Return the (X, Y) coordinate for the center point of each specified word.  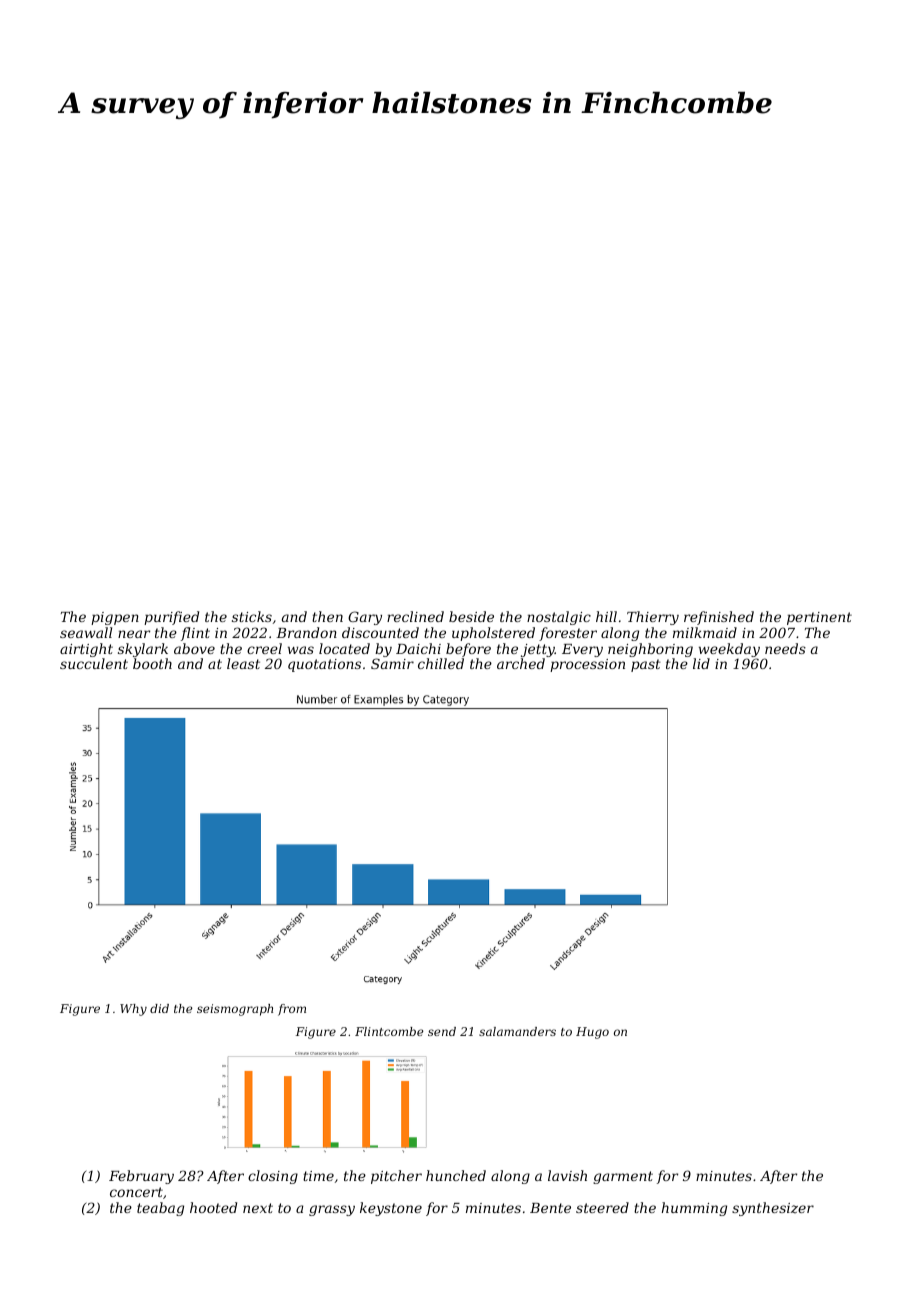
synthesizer (773, 1209)
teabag (160, 1209)
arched (521, 663)
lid (701, 663)
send (442, 1031)
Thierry (653, 618)
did (159, 1008)
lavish (567, 1175)
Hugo (592, 1033)
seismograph (235, 1010)
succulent (94, 663)
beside (471, 616)
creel (264, 648)
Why (133, 1010)
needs (785, 648)
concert (136, 1192)
